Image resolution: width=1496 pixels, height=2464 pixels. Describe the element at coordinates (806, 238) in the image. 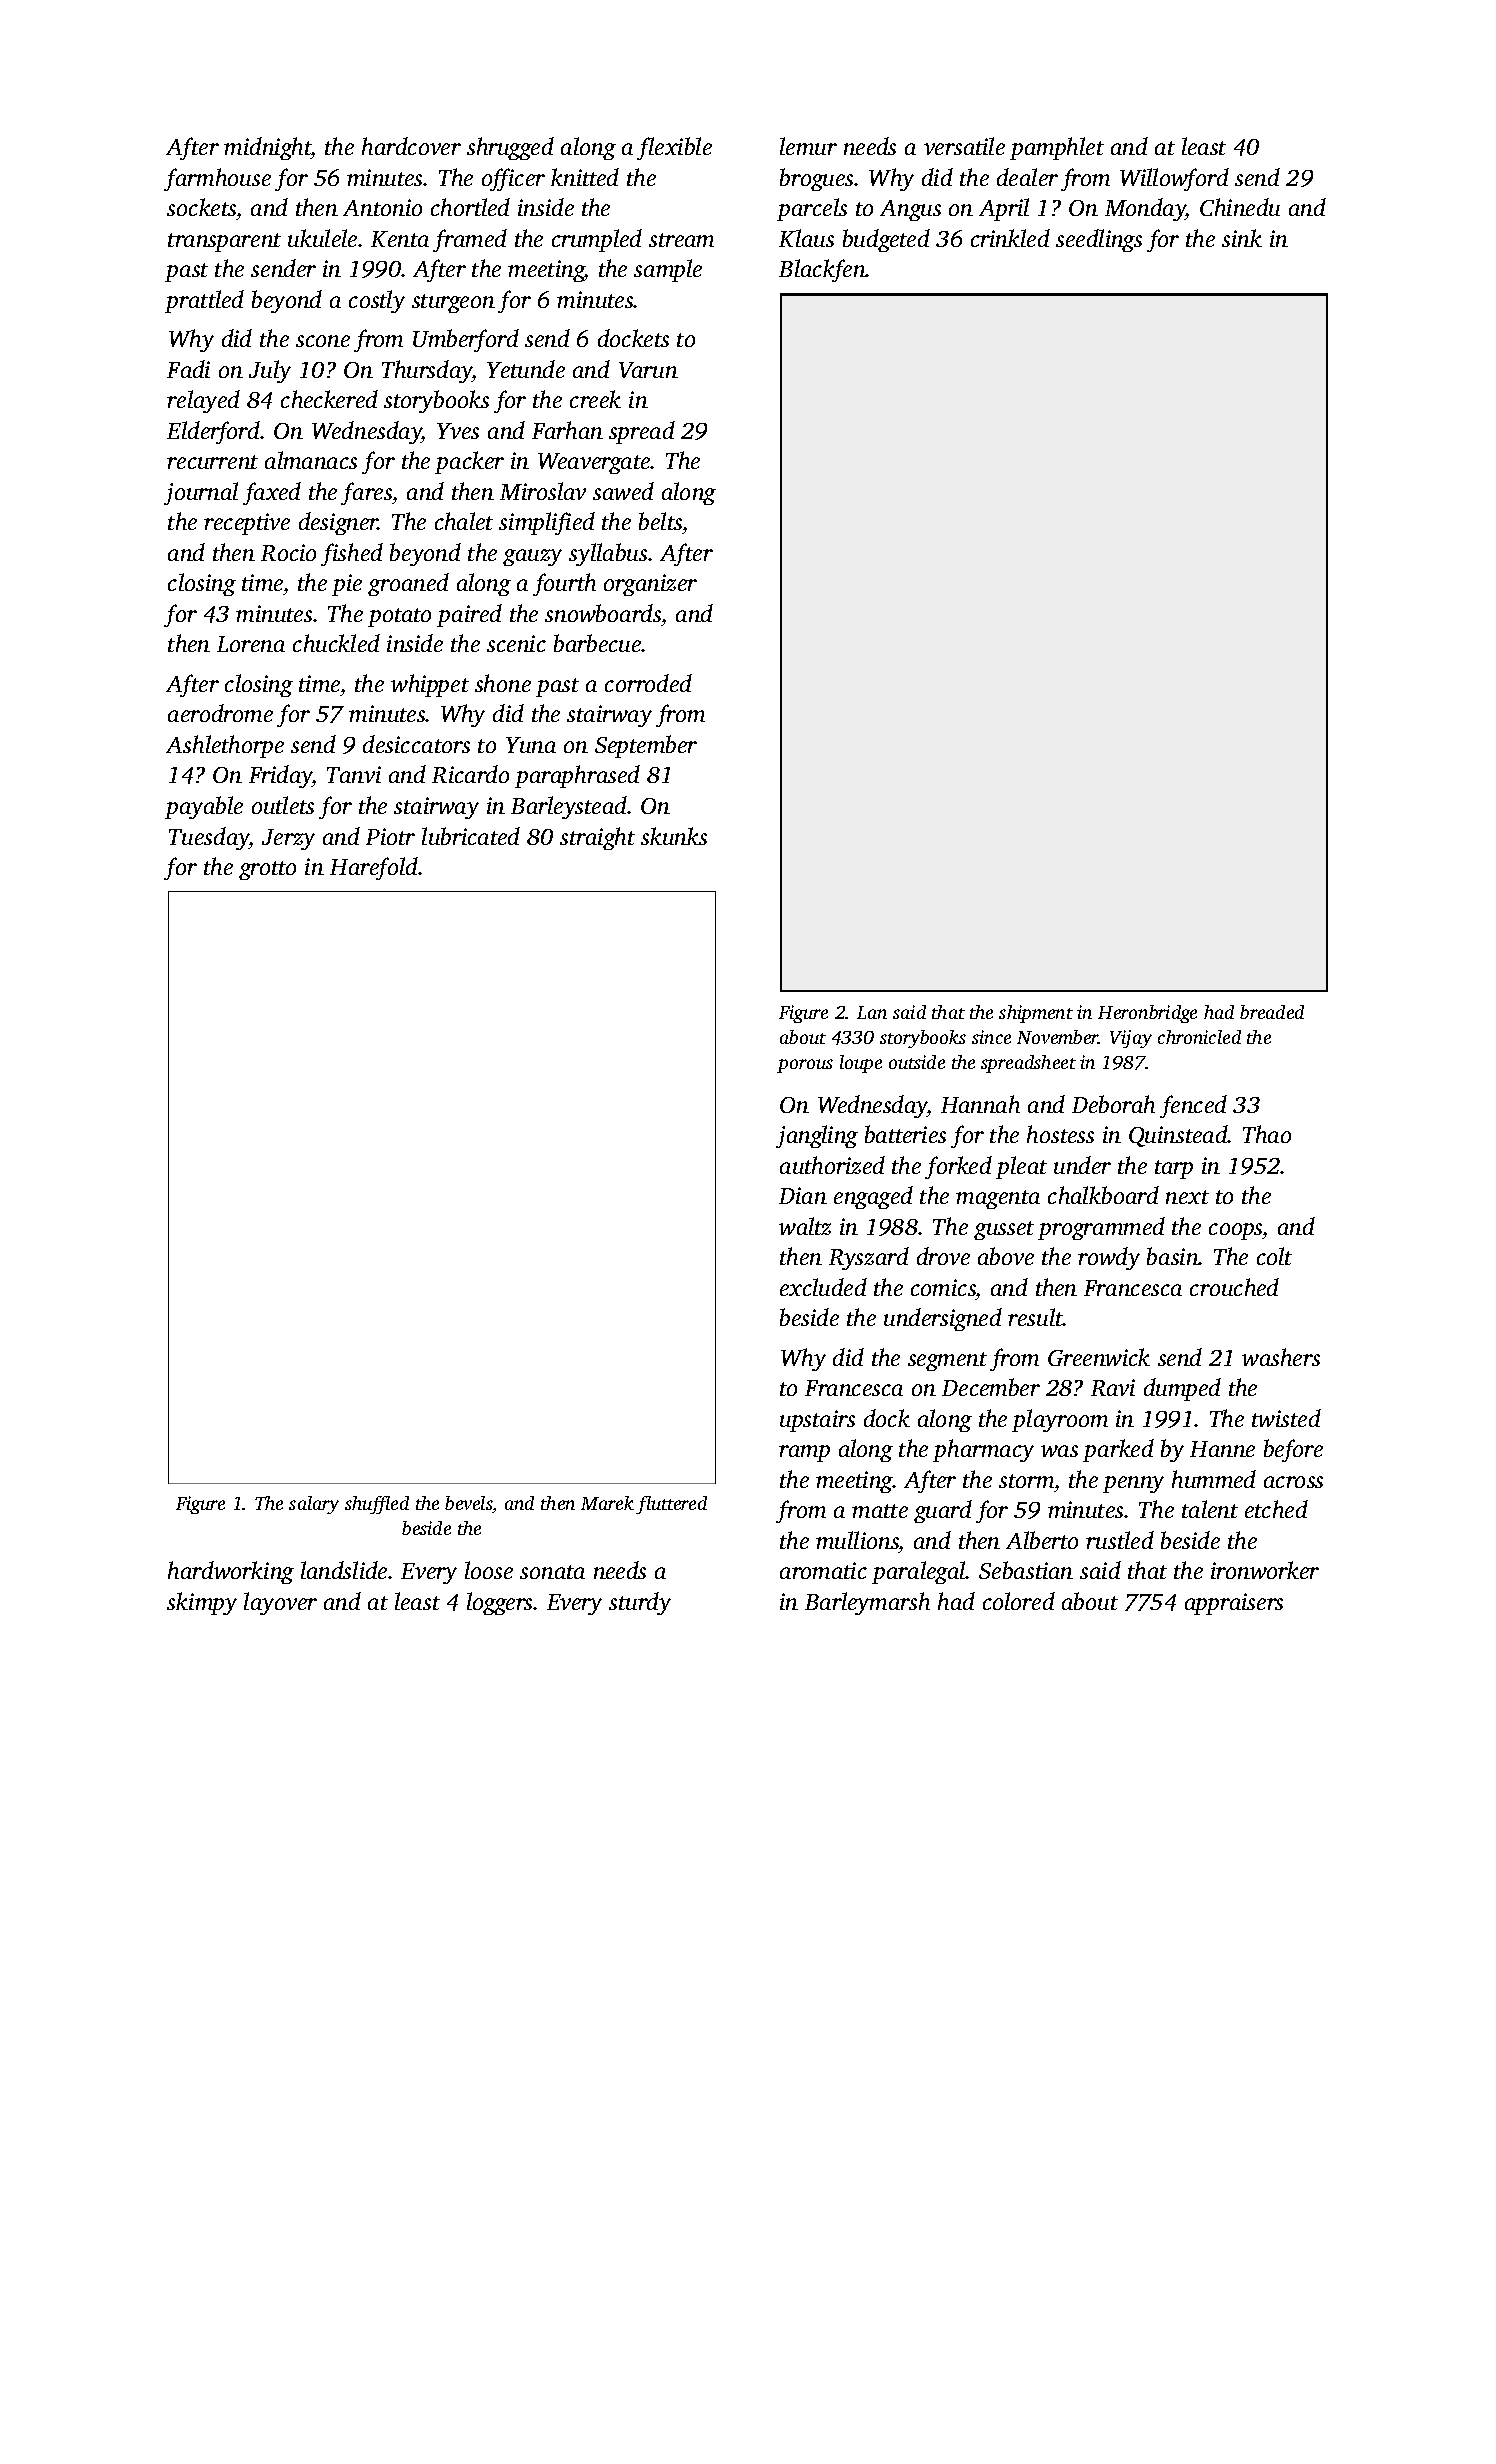

I see `Klaus` at that location.
